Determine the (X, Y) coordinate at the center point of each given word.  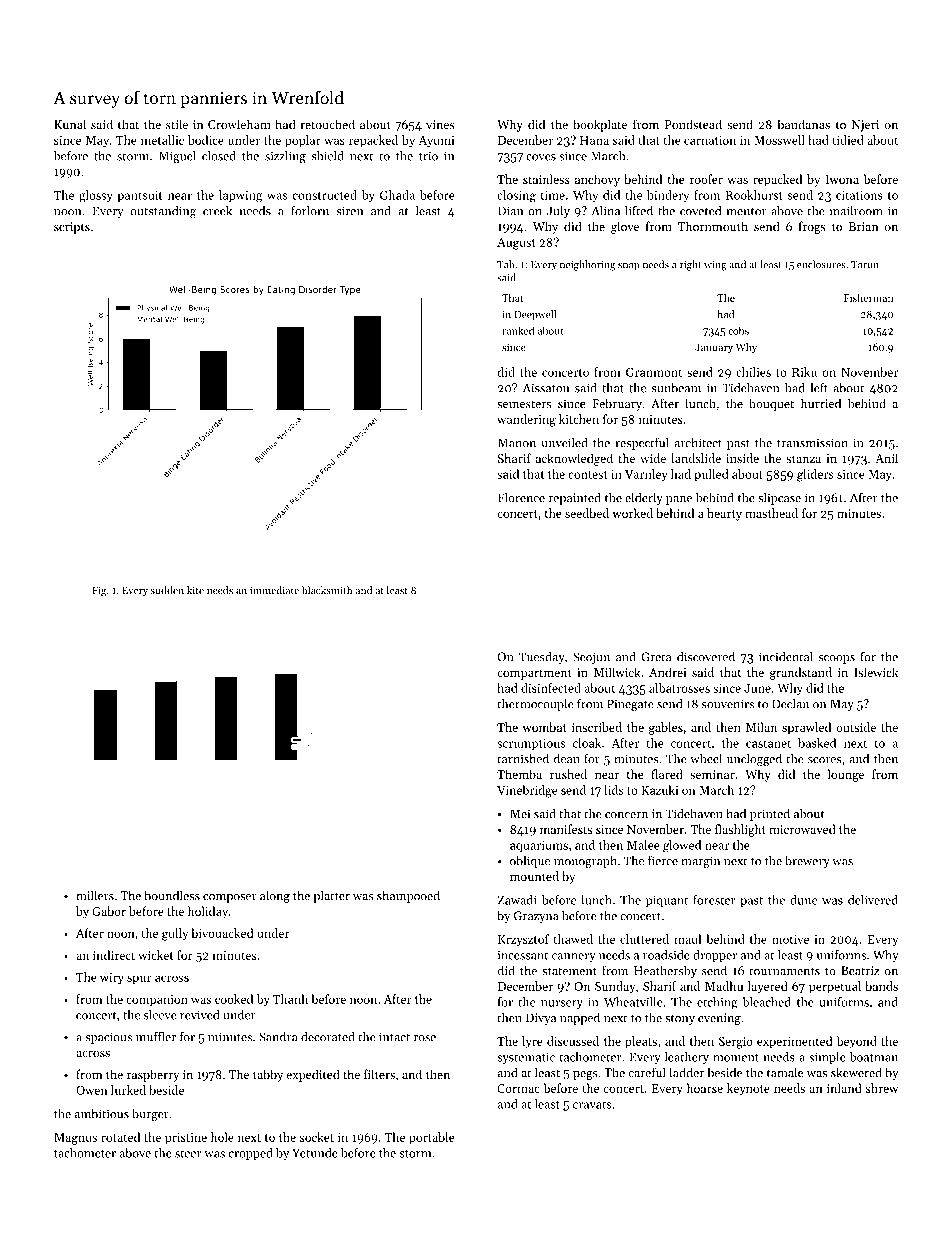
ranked (518, 330)
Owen (92, 1090)
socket (317, 1137)
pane (679, 500)
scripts (72, 228)
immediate (274, 590)
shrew (882, 1088)
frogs (812, 227)
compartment (534, 674)
